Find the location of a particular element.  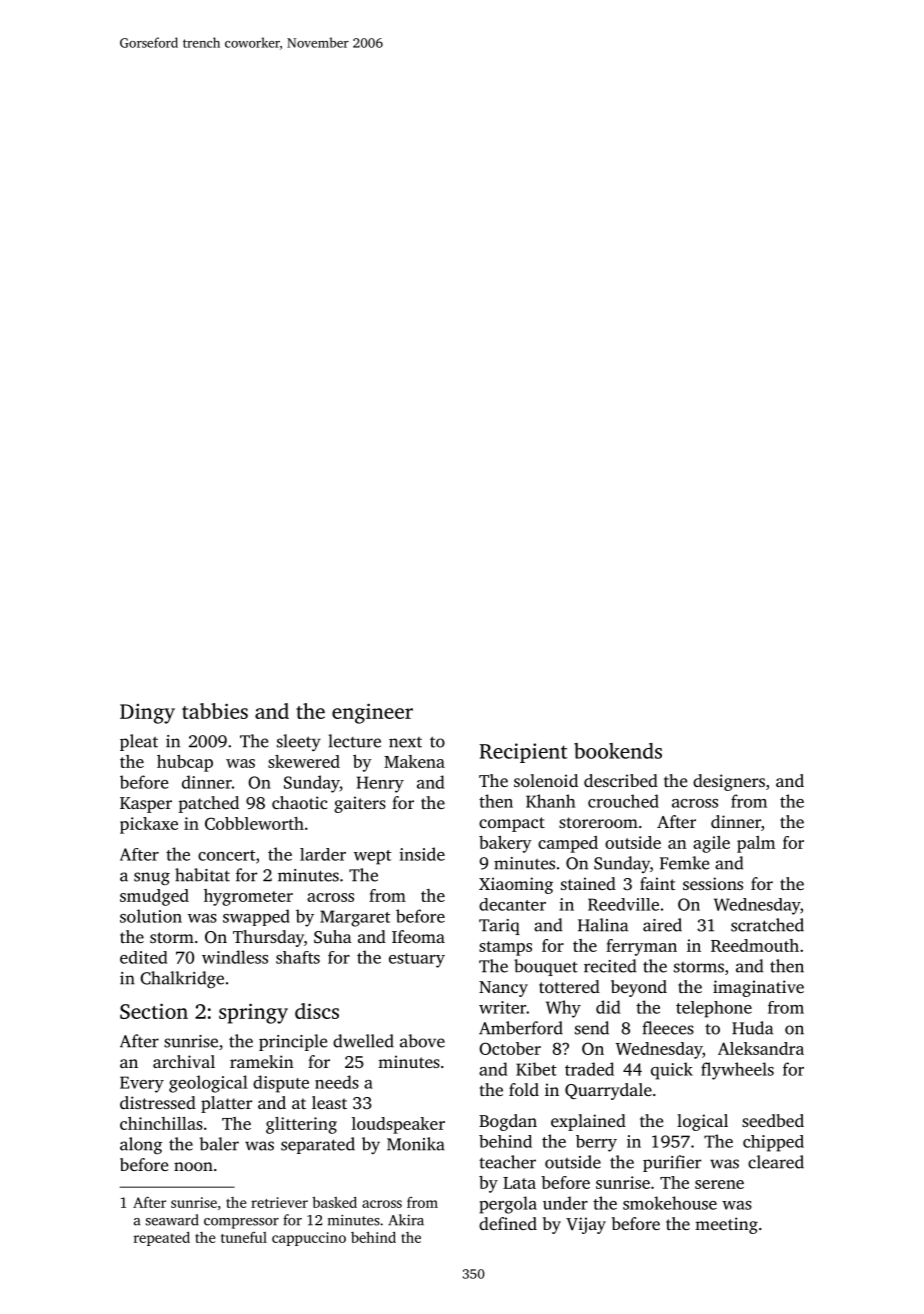

basked is located at coordinates (334, 1202).
